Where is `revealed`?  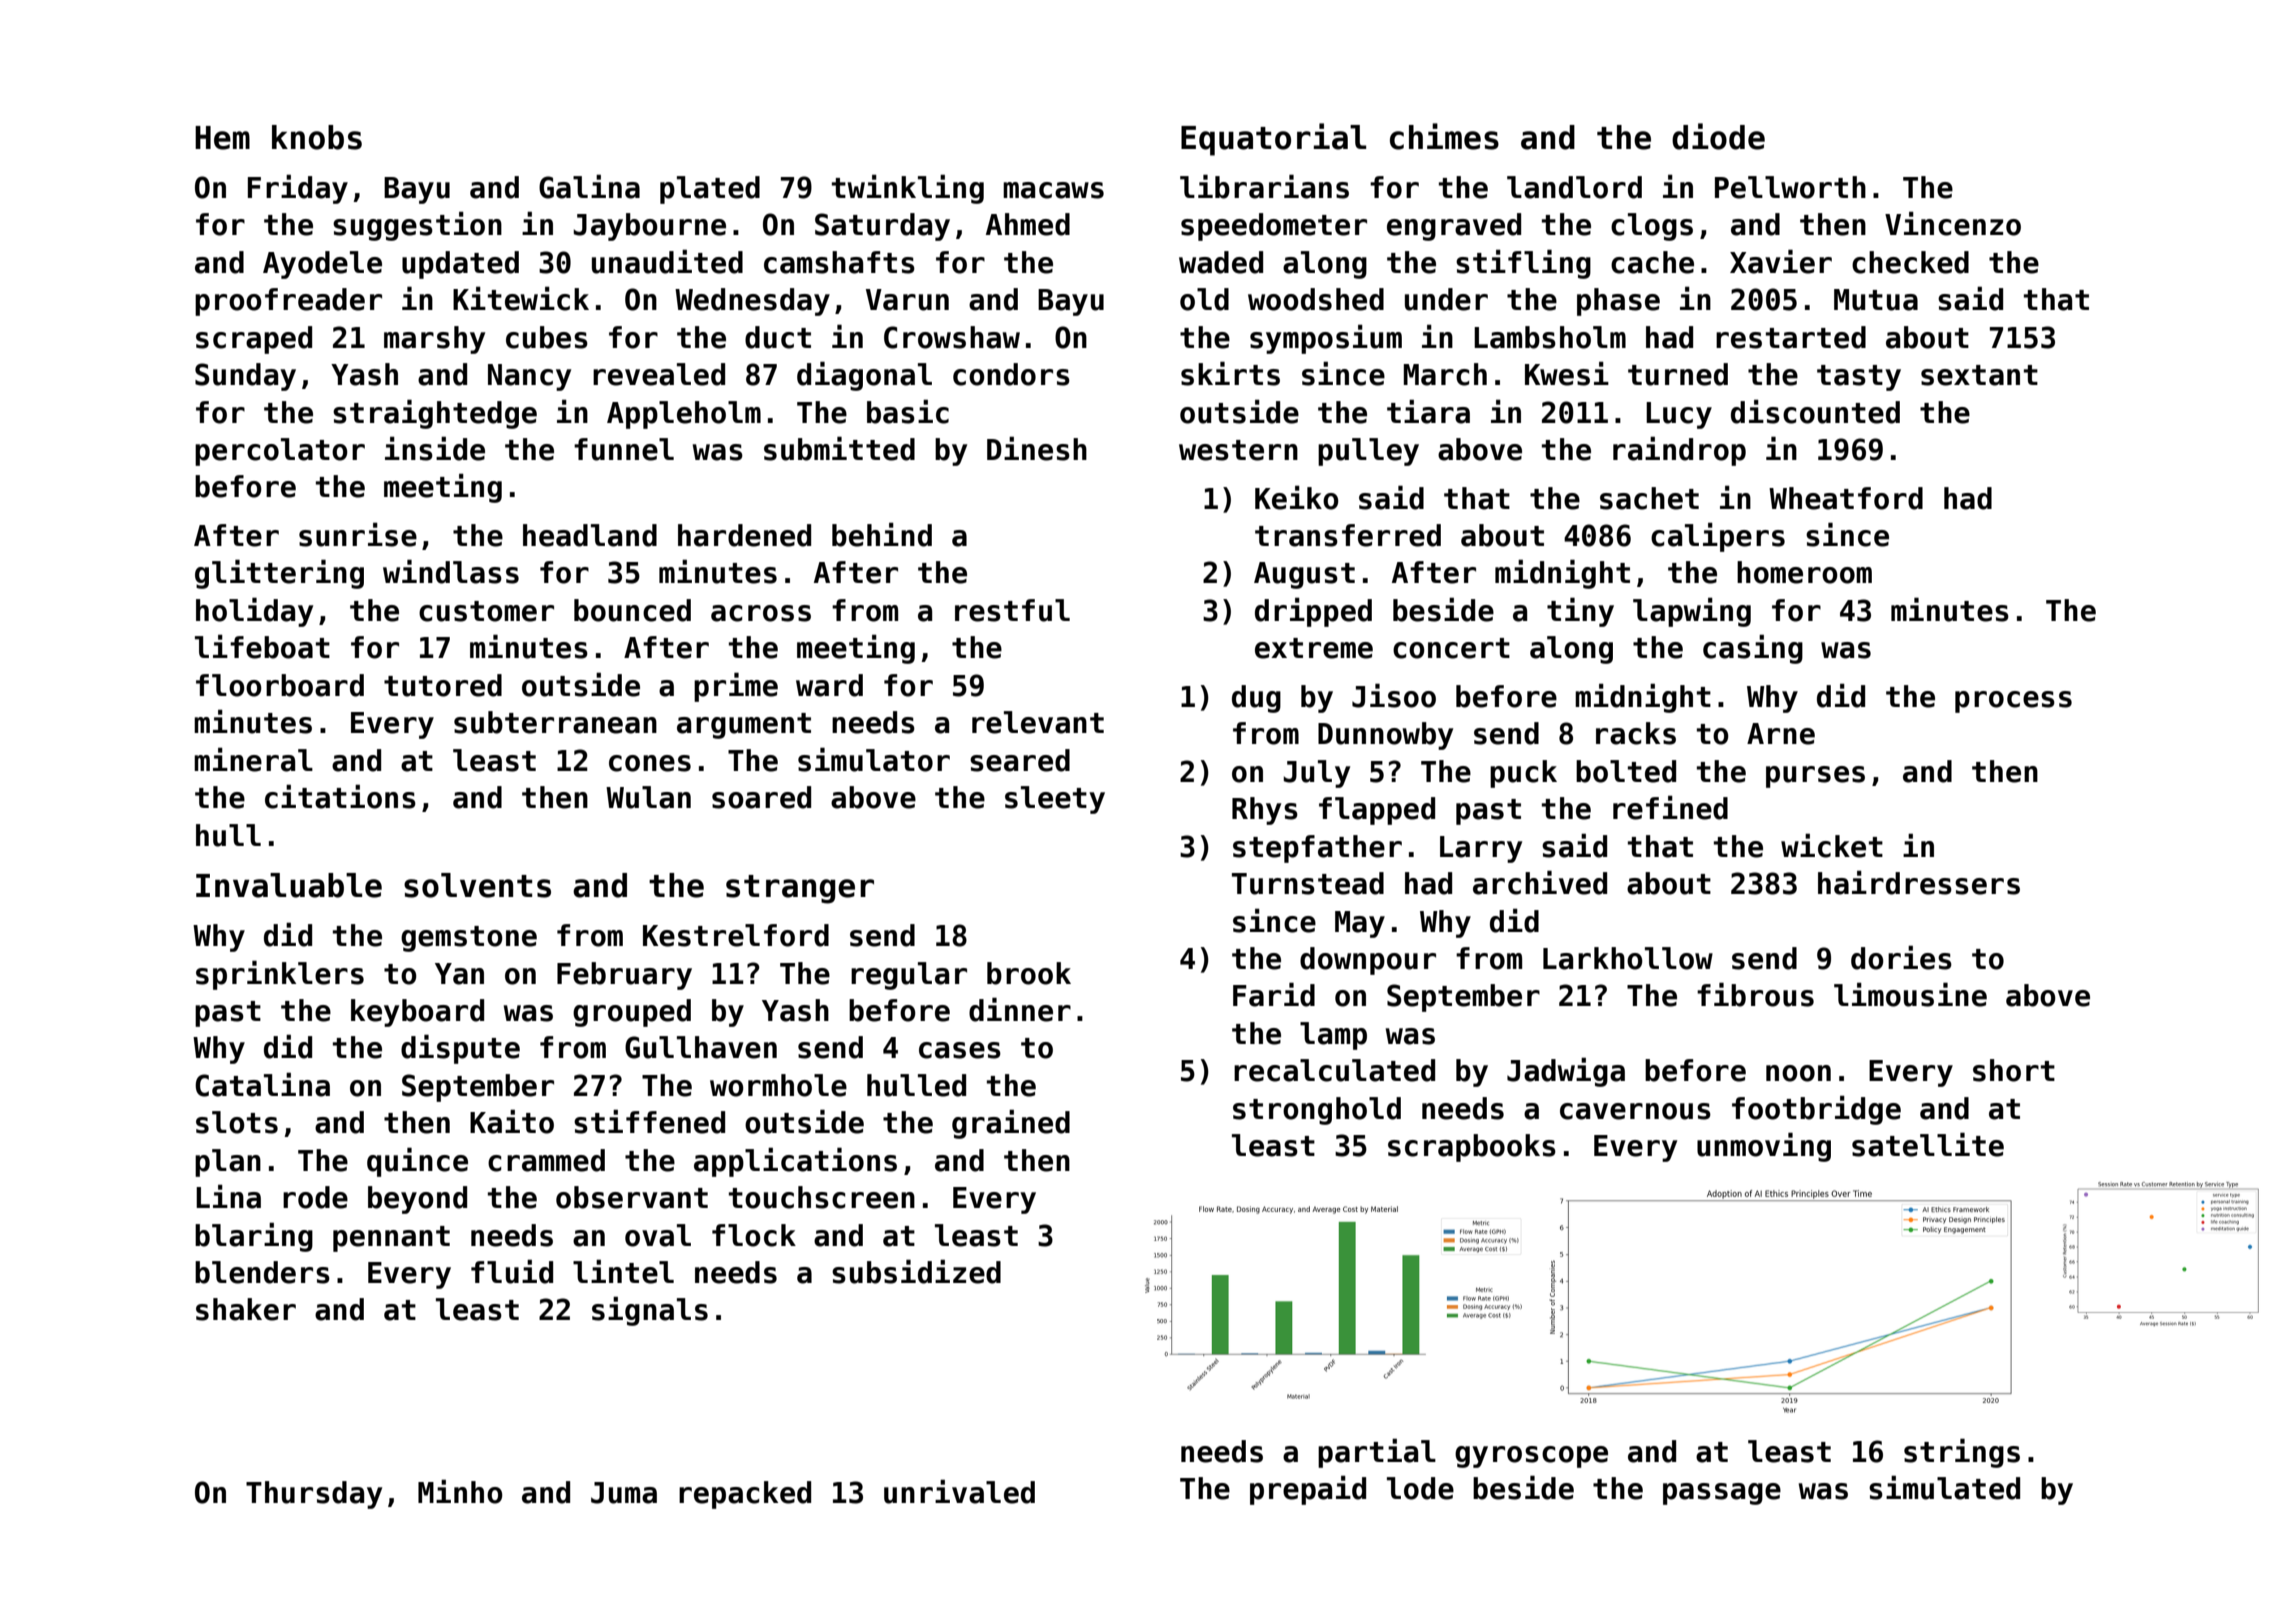 revealed is located at coordinates (659, 374).
